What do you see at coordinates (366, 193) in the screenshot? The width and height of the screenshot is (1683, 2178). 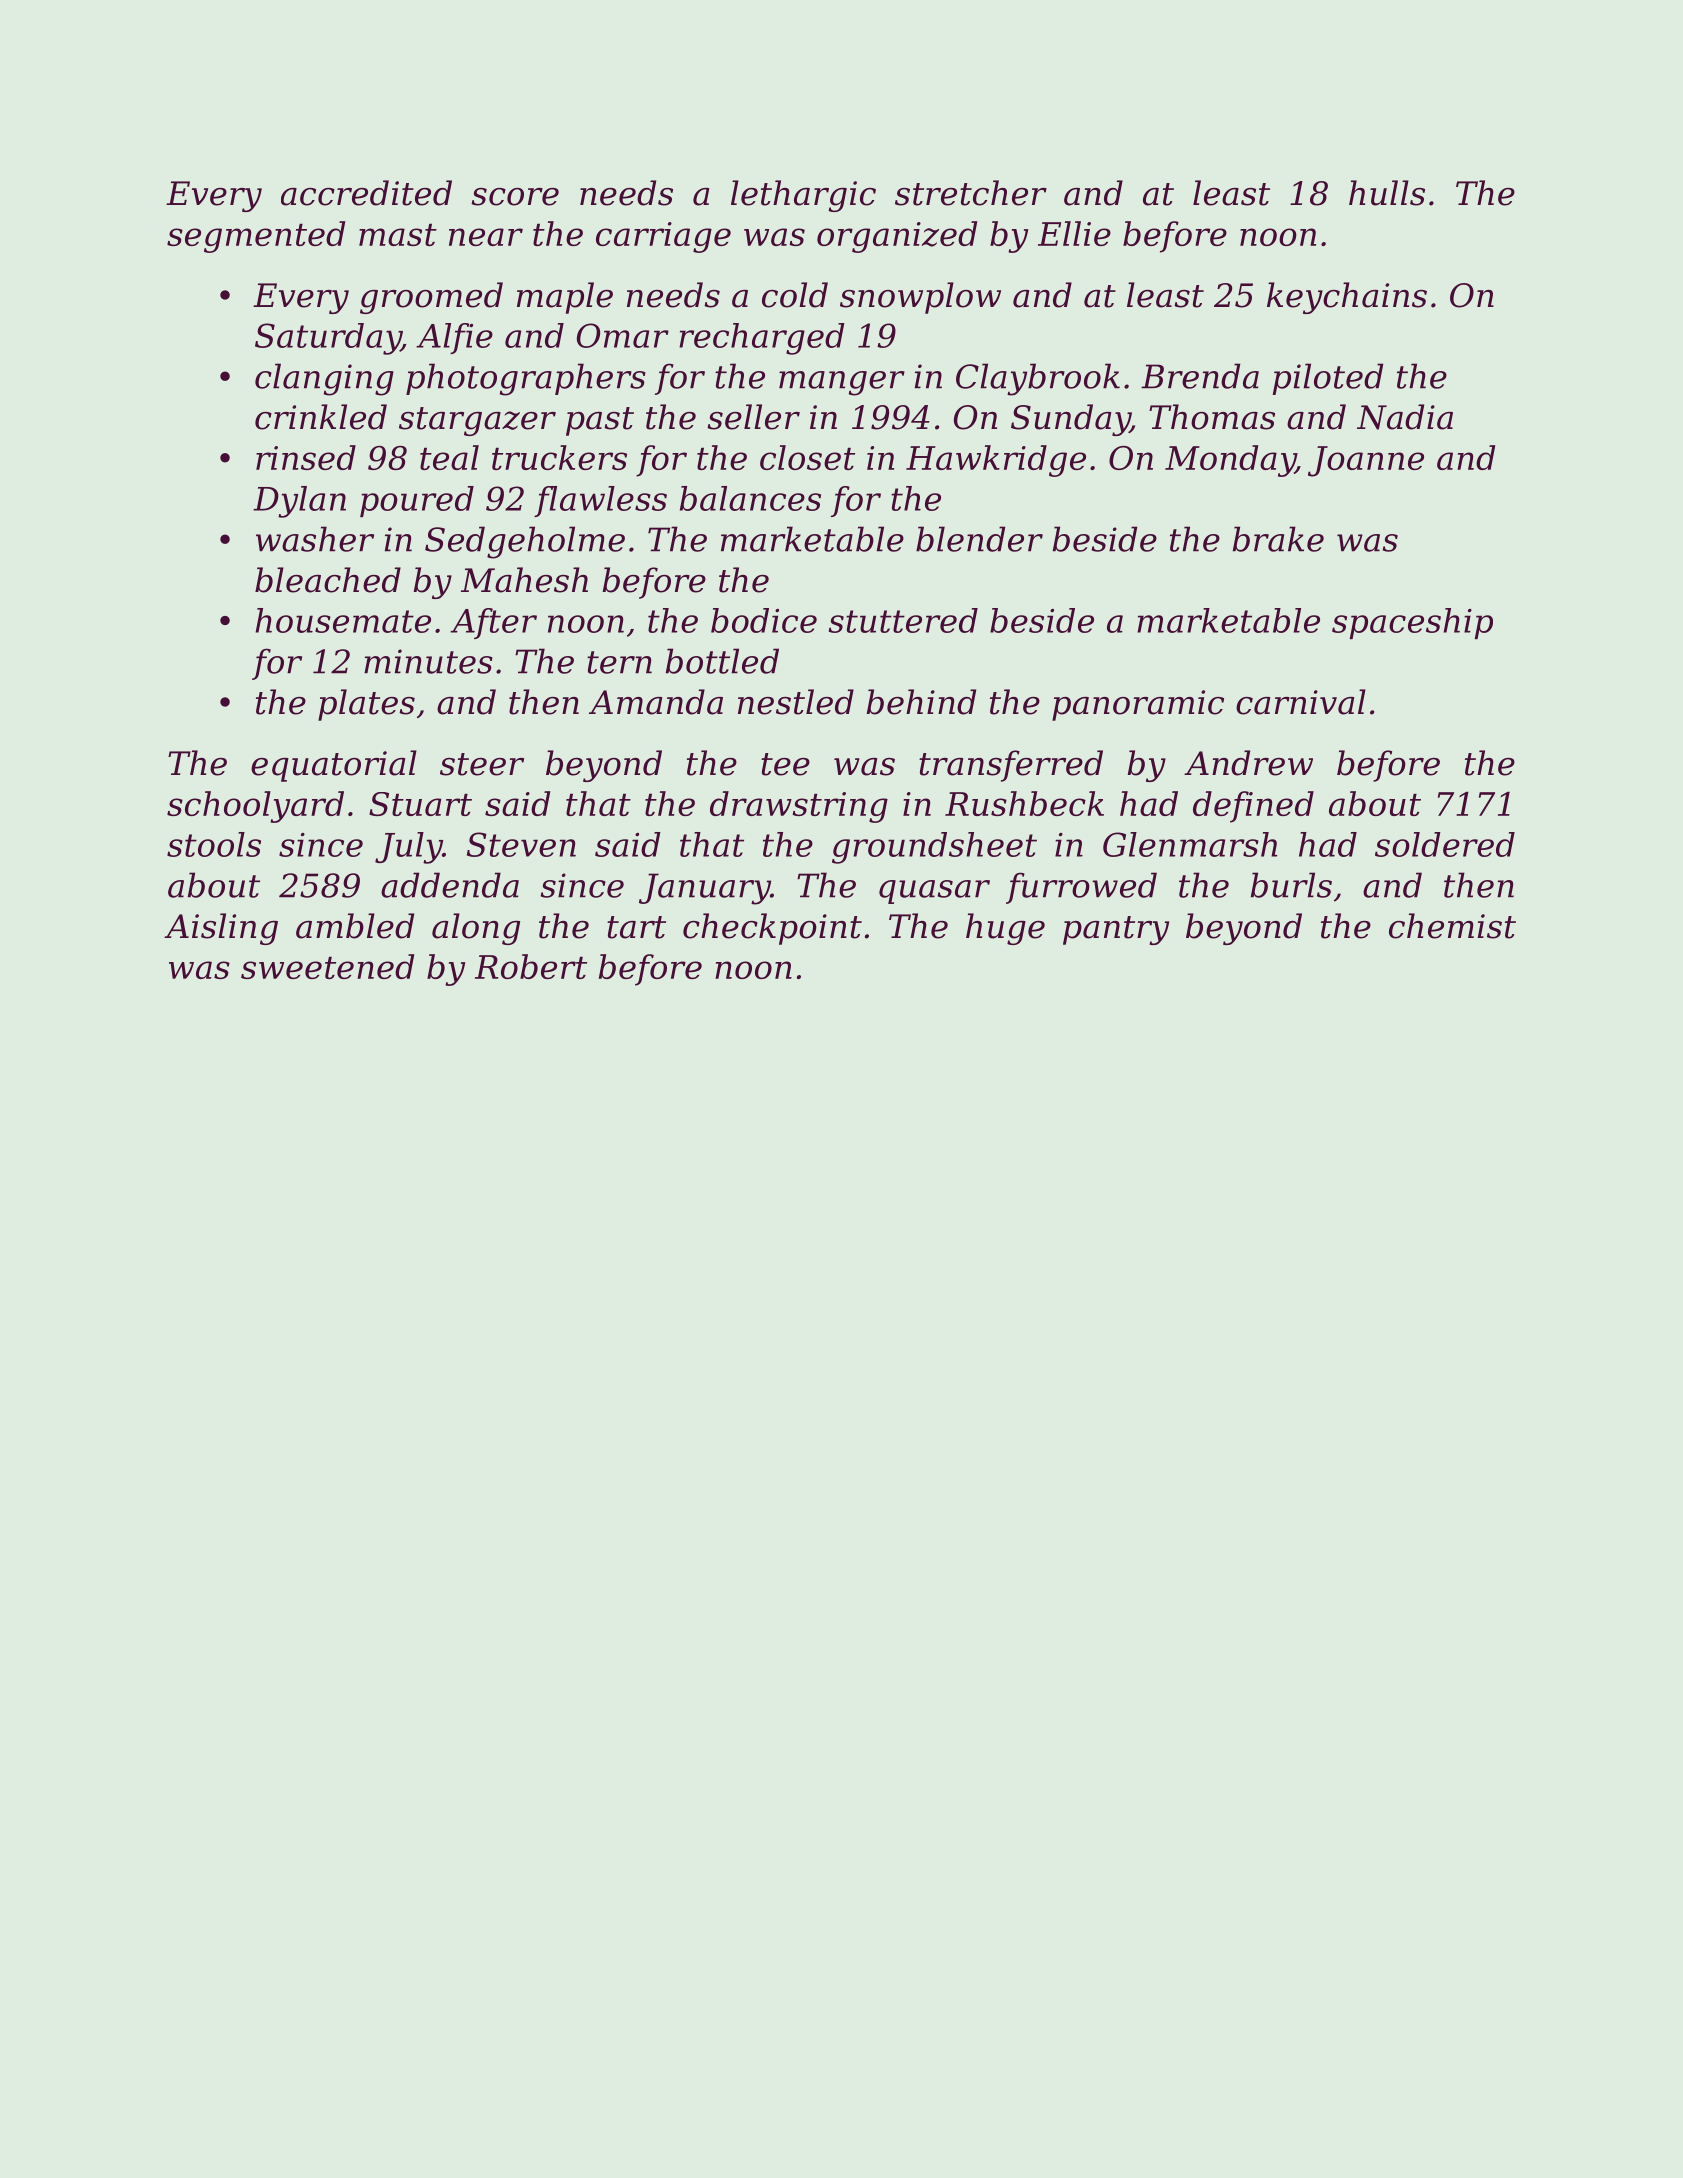 I see `accredited` at bounding box center [366, 193].
